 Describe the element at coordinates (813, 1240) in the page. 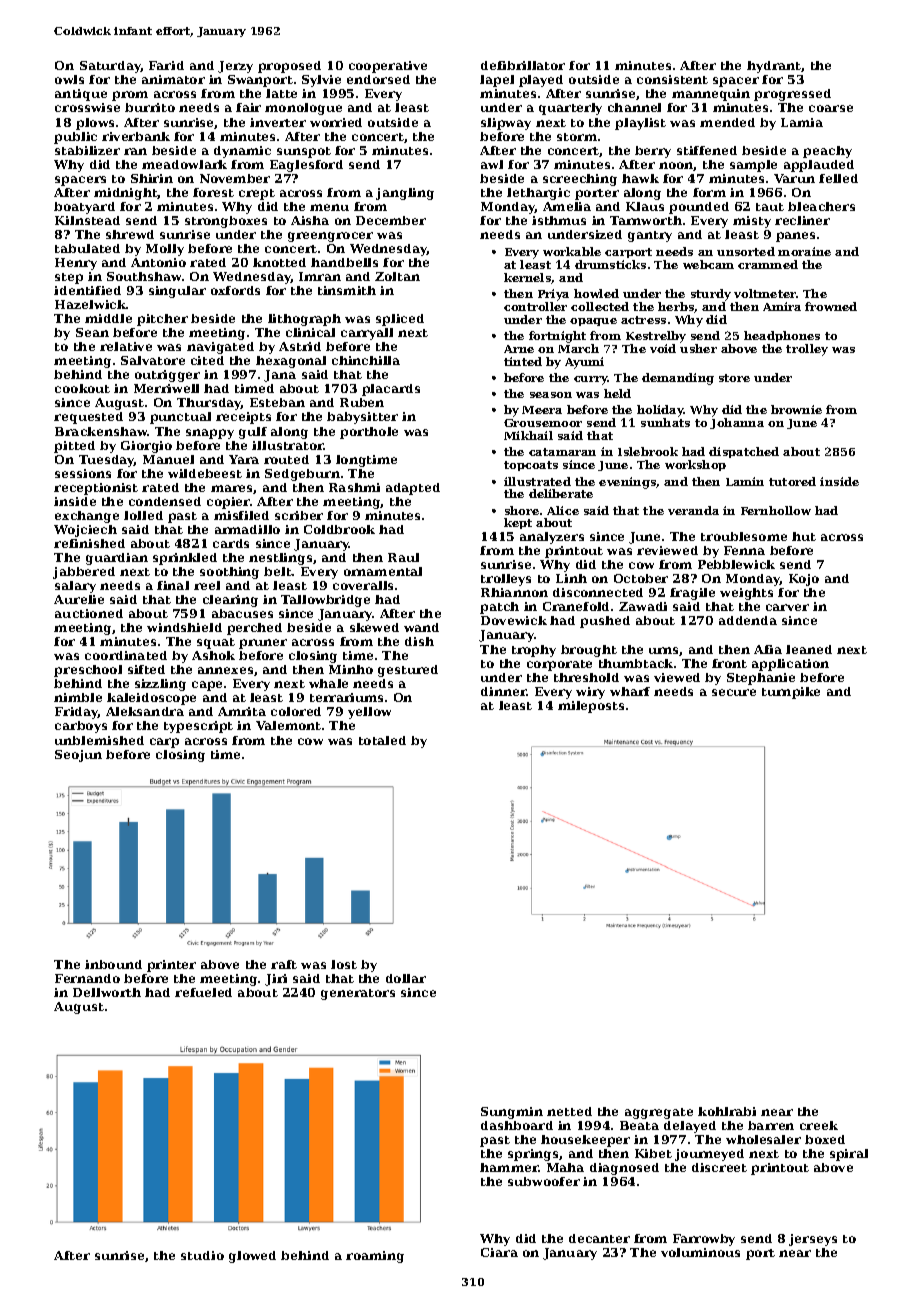

I see `jerseys` at that location.
